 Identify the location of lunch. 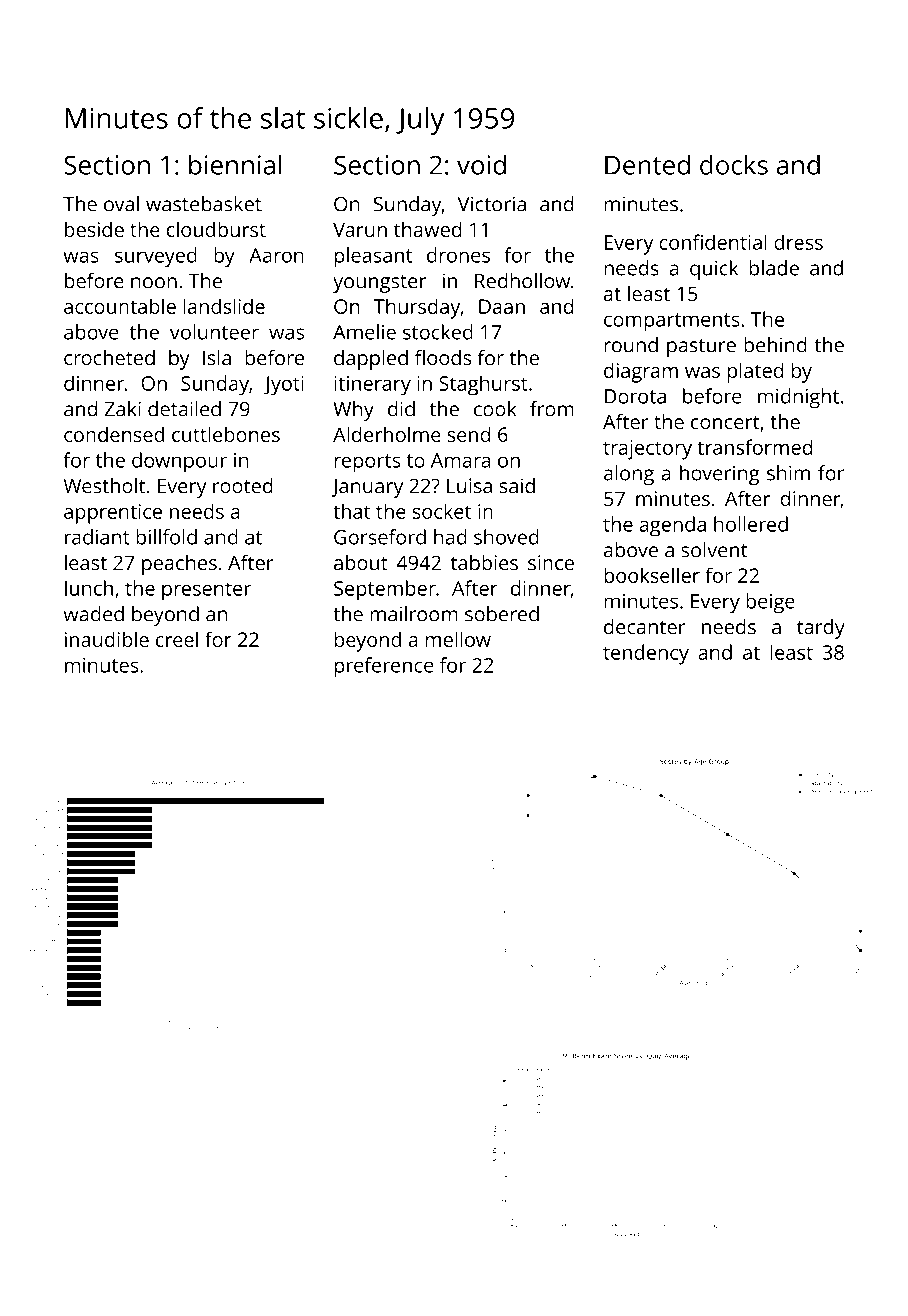
(89, 588).
